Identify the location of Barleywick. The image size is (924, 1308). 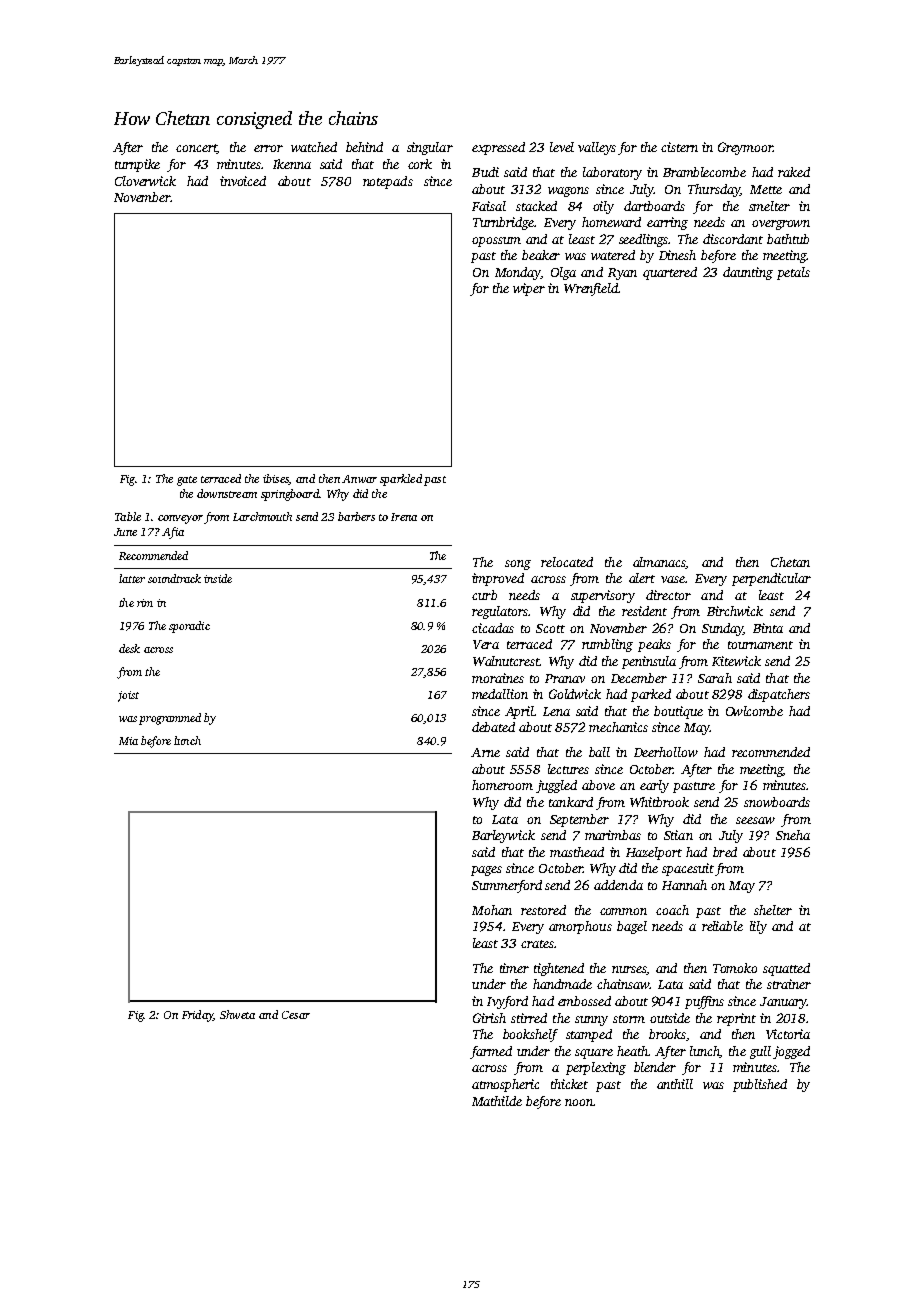
(503, 836).
